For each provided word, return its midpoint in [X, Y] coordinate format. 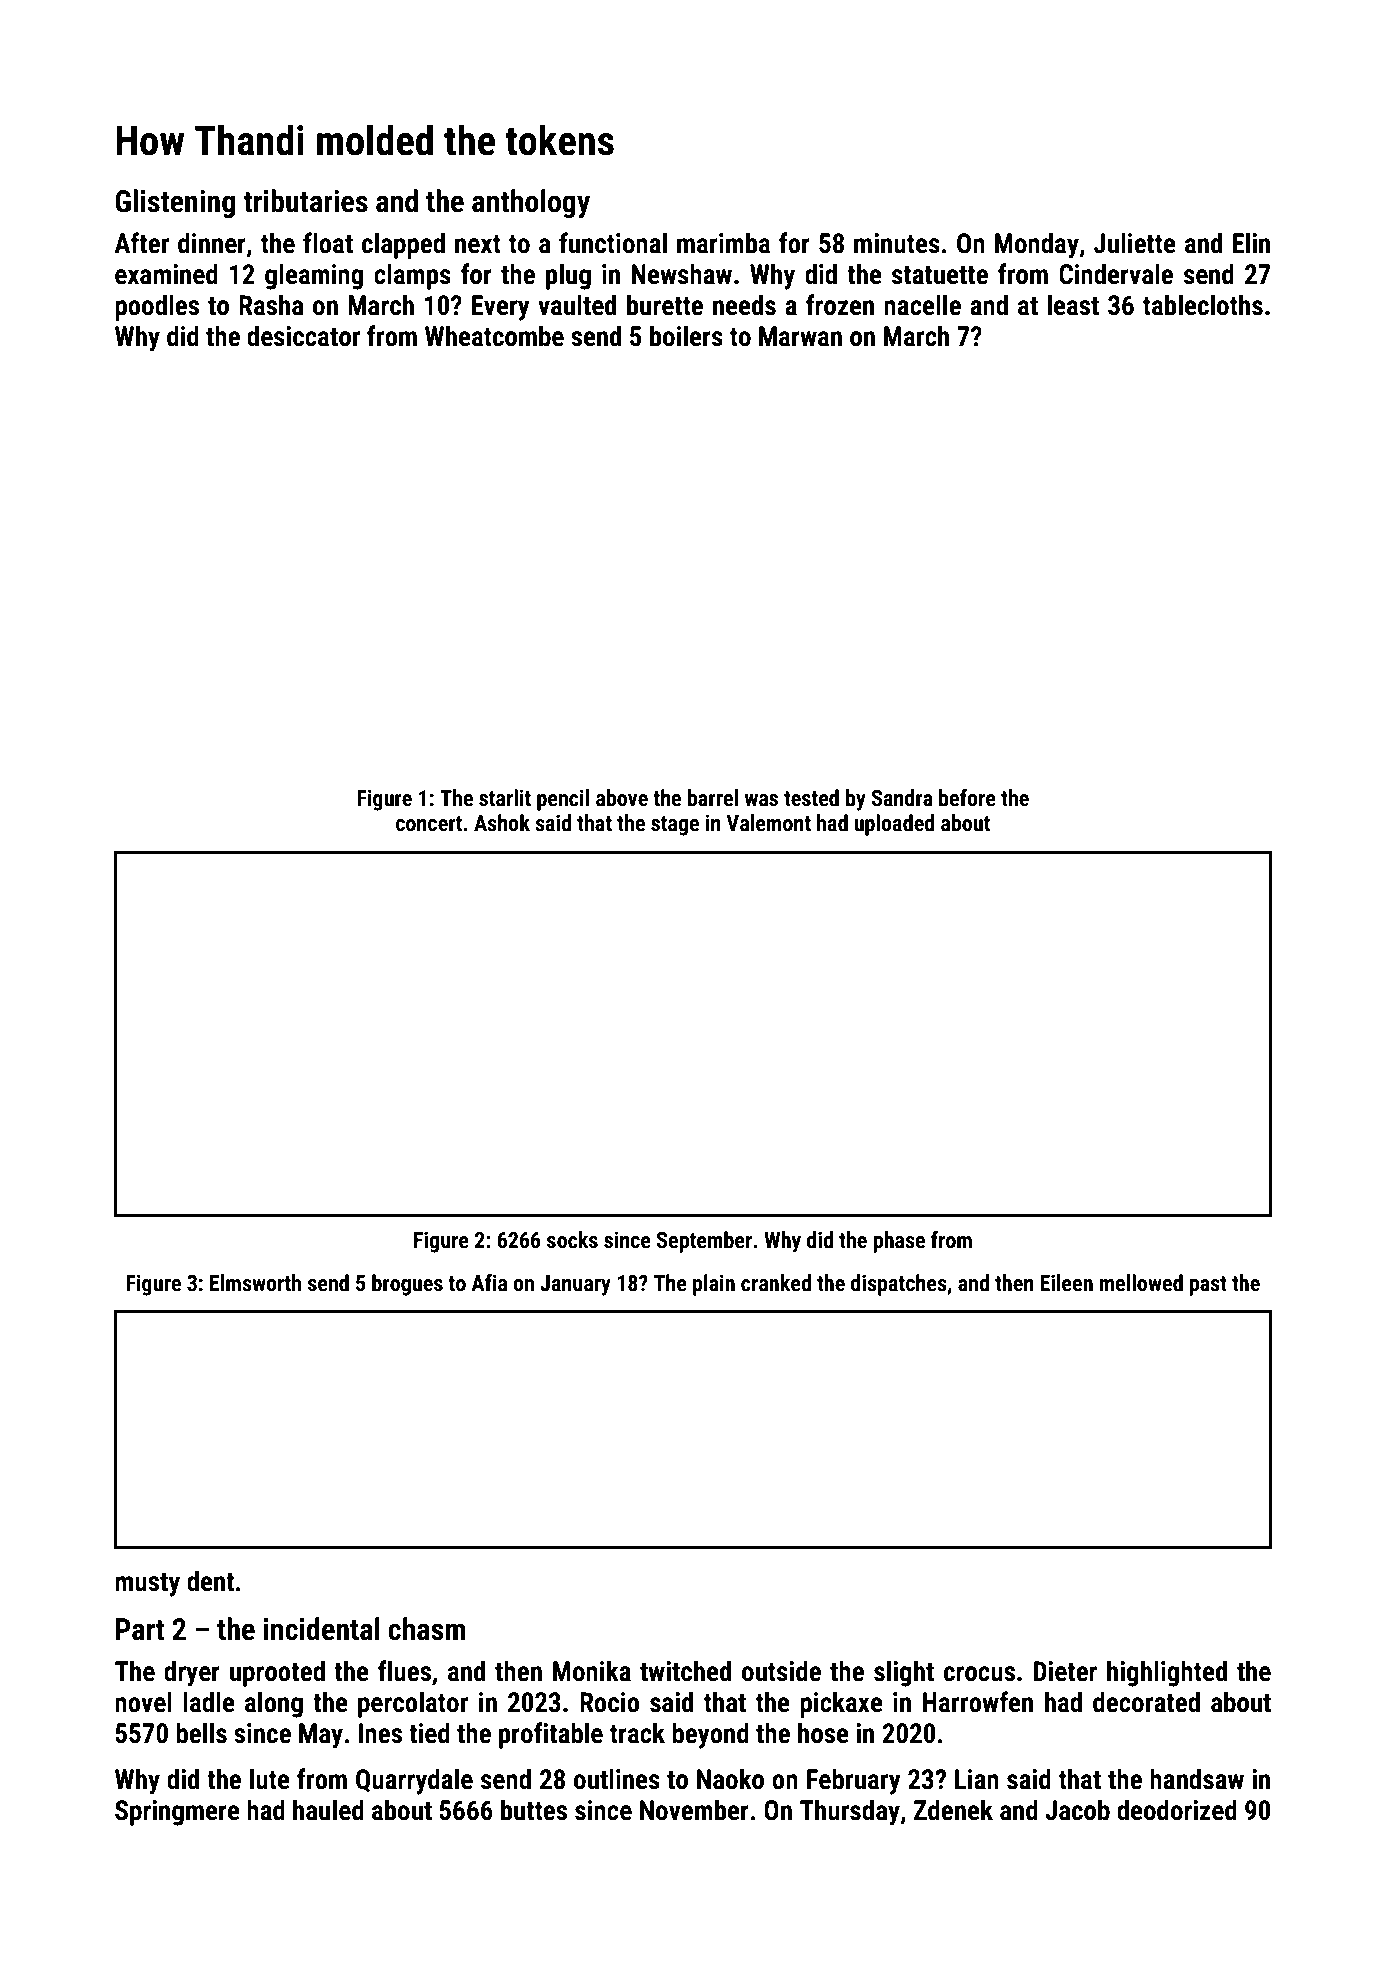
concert [429, 824]
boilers [686, 336]
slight [904, 1673]
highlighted [1167, 1673]
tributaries [305, 201]
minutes [897, 243]
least [1073, 305]
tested [811, 798]
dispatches [899, 1285]
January [575, 1285]
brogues [407, 1285]
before [967, 798]
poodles [157, 307]
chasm [426, 1629]
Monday [1037, 245]
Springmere [177, 1813]
